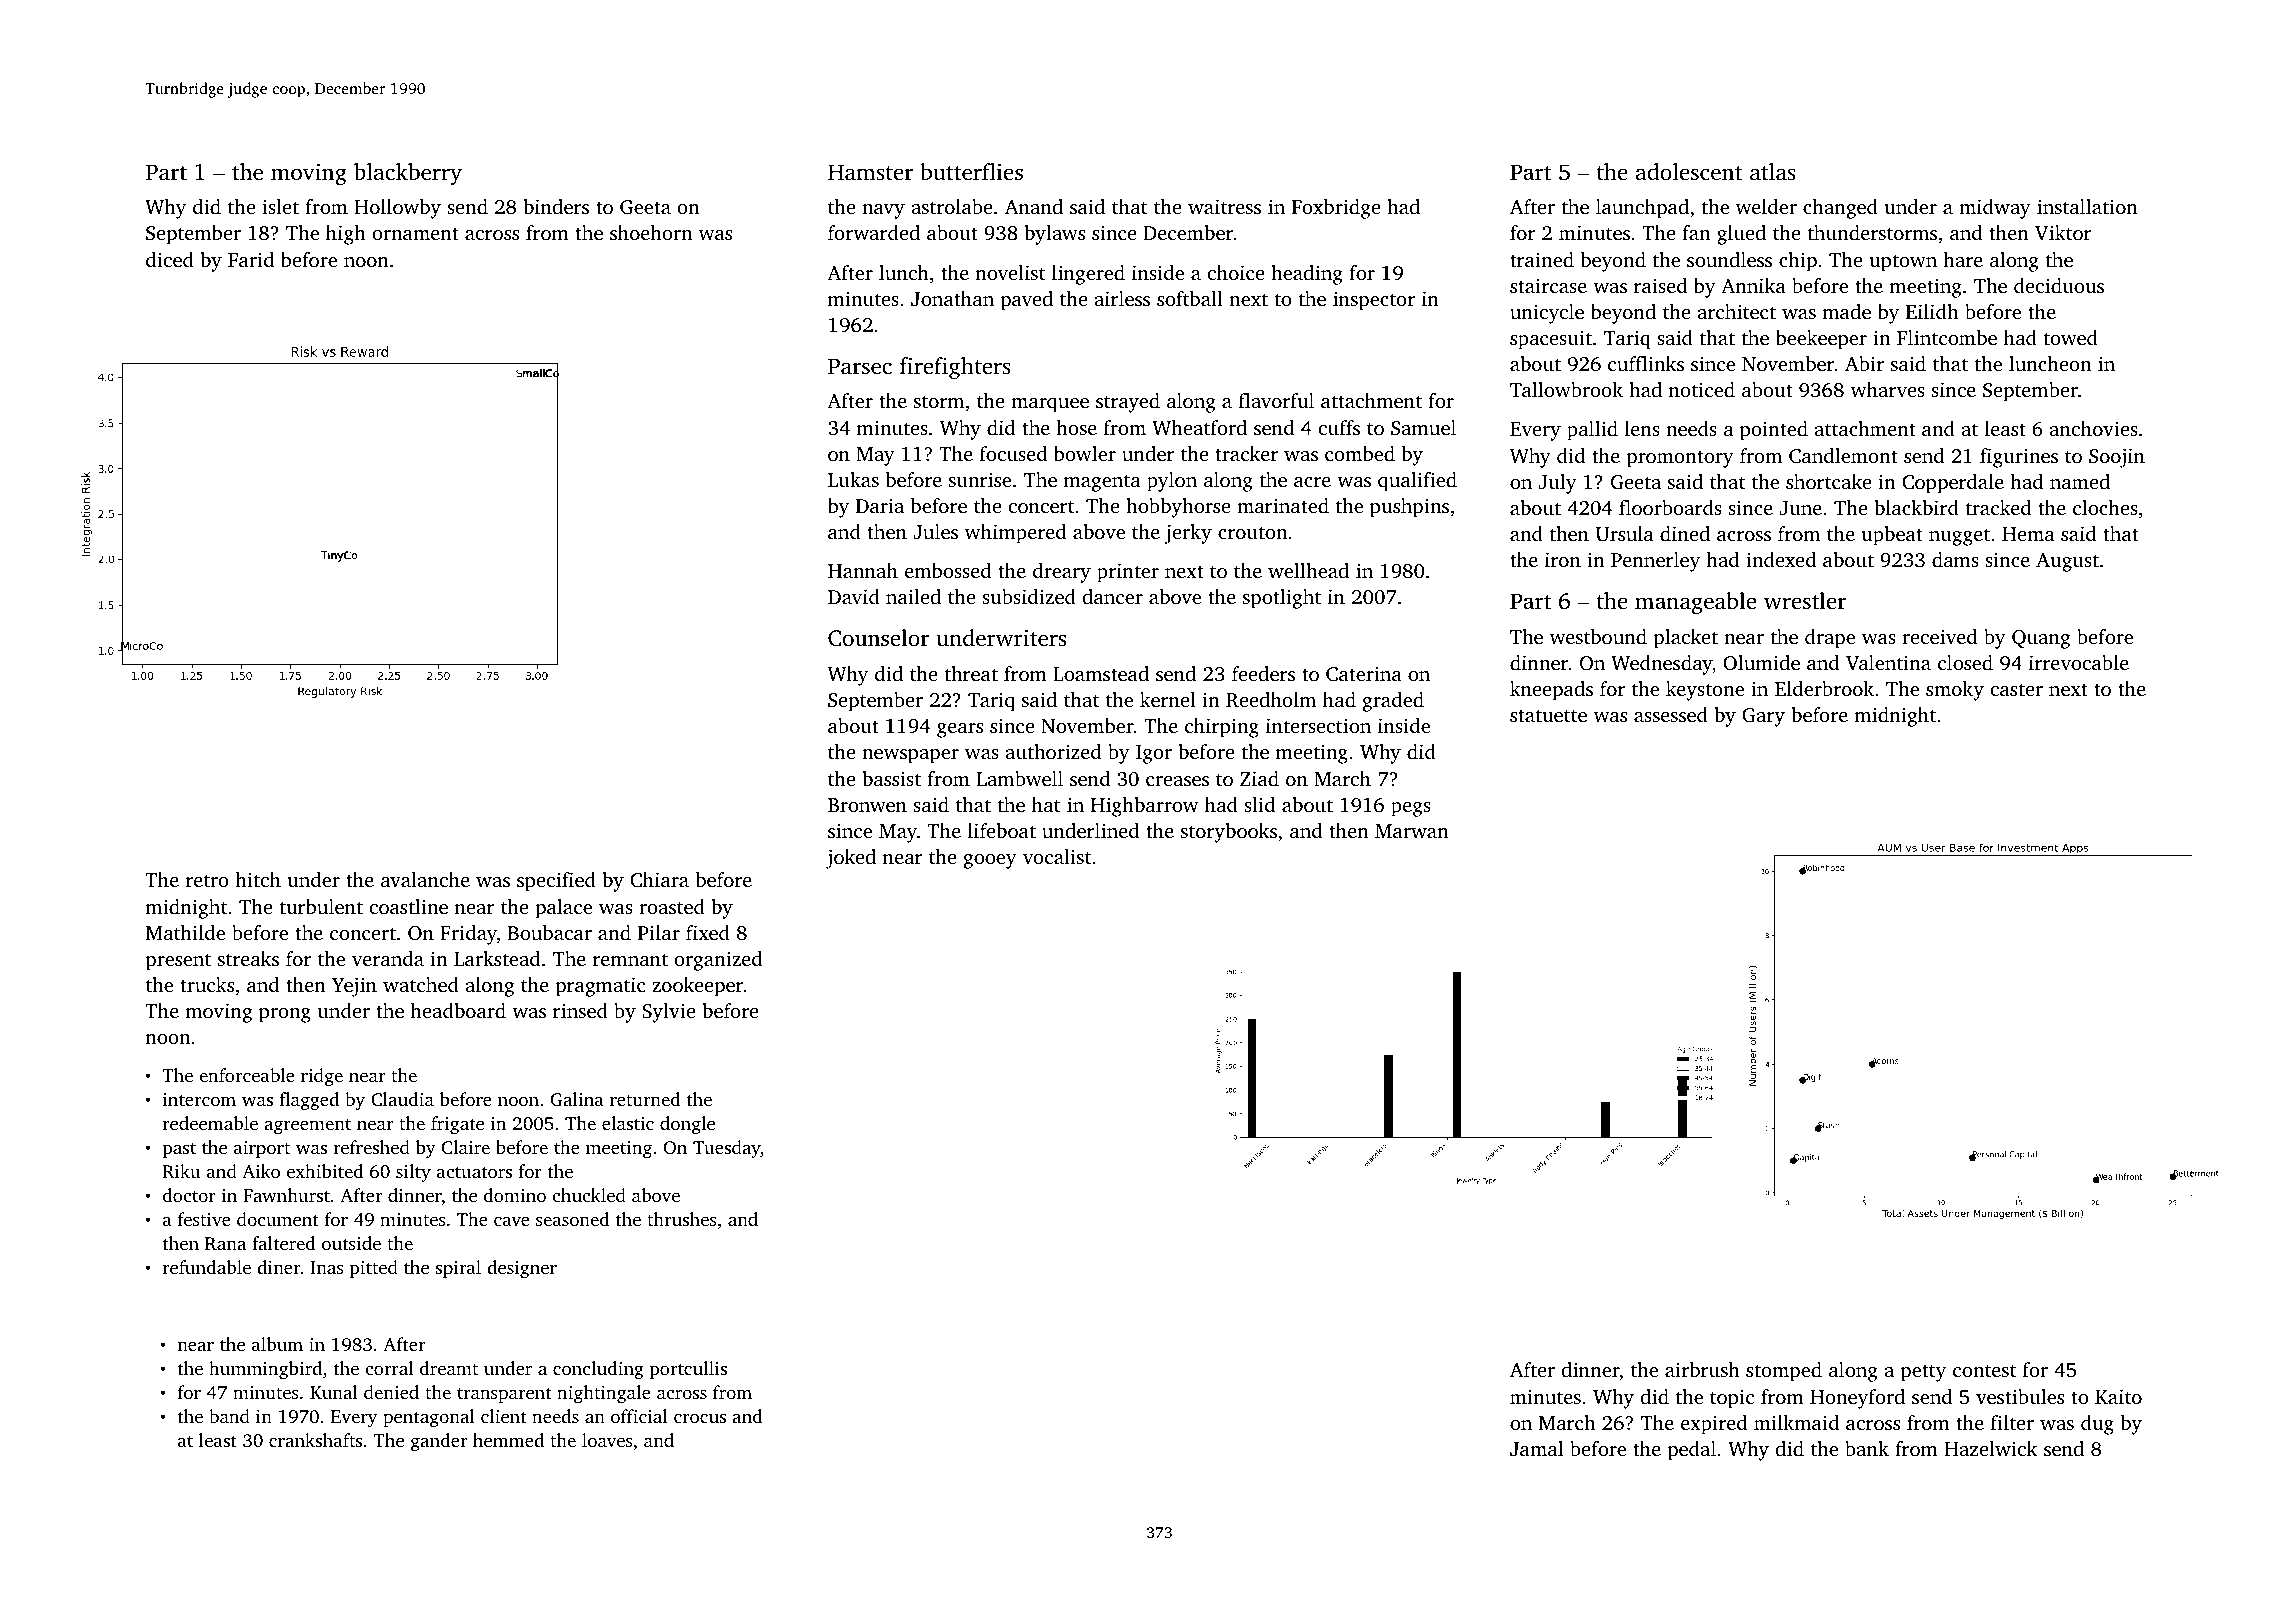 The height and width of the screenshot is (1620, 2292). What do you see at coordinates (2118, 1396) in the screenshot?
I see `Kaito` at bounding box center [2118, 1396].
